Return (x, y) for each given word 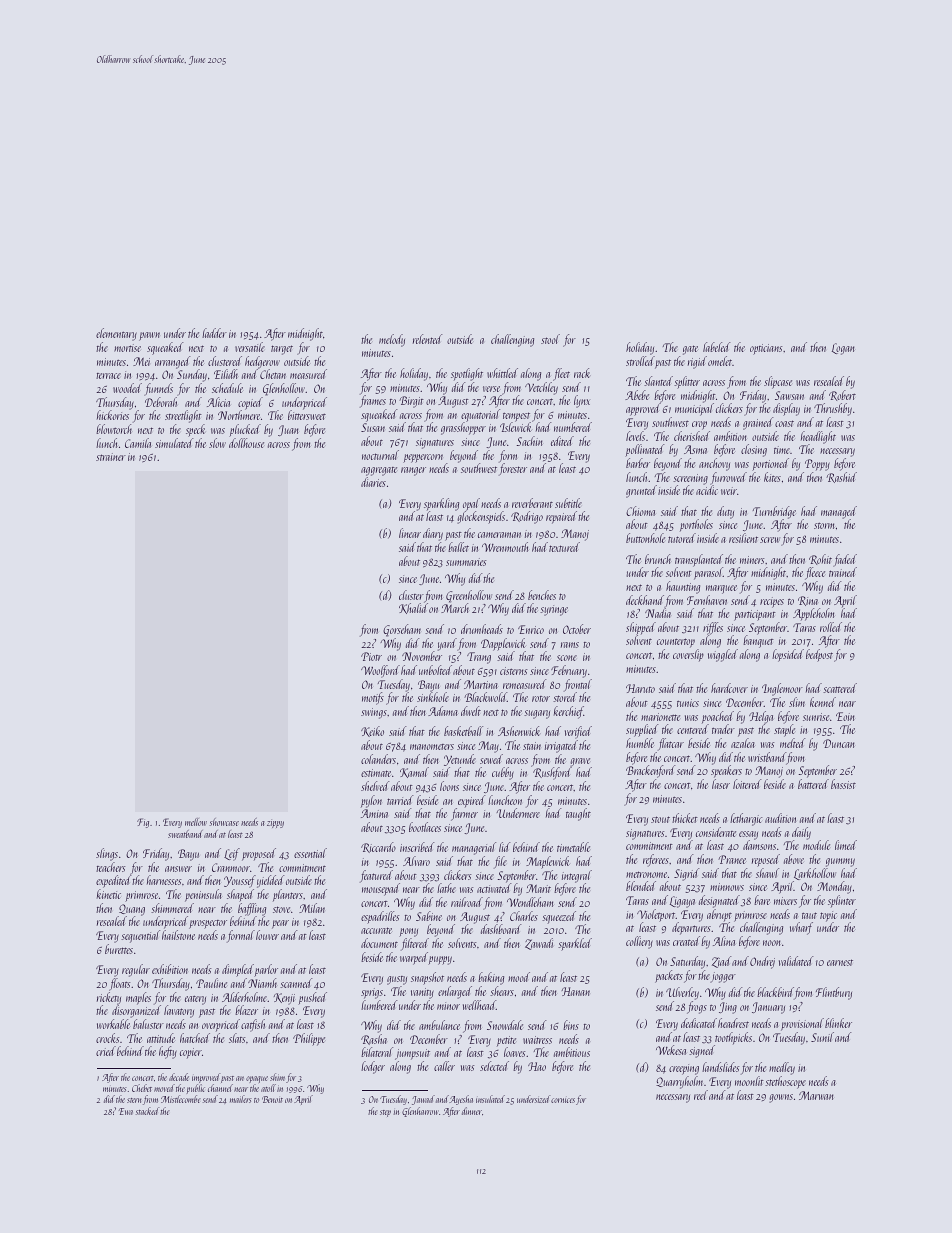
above (794, 859)
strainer (111, 457)
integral (577, 876)
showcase (224, 822)
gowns (781, 1098)
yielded (270, 881)
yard (447, 644)
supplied (642, 730)
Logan (843, 349)
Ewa (126, 1111)
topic (828, 917)
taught (578, 814)
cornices (563, 1100)
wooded (127, 388)
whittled (502, 373)
